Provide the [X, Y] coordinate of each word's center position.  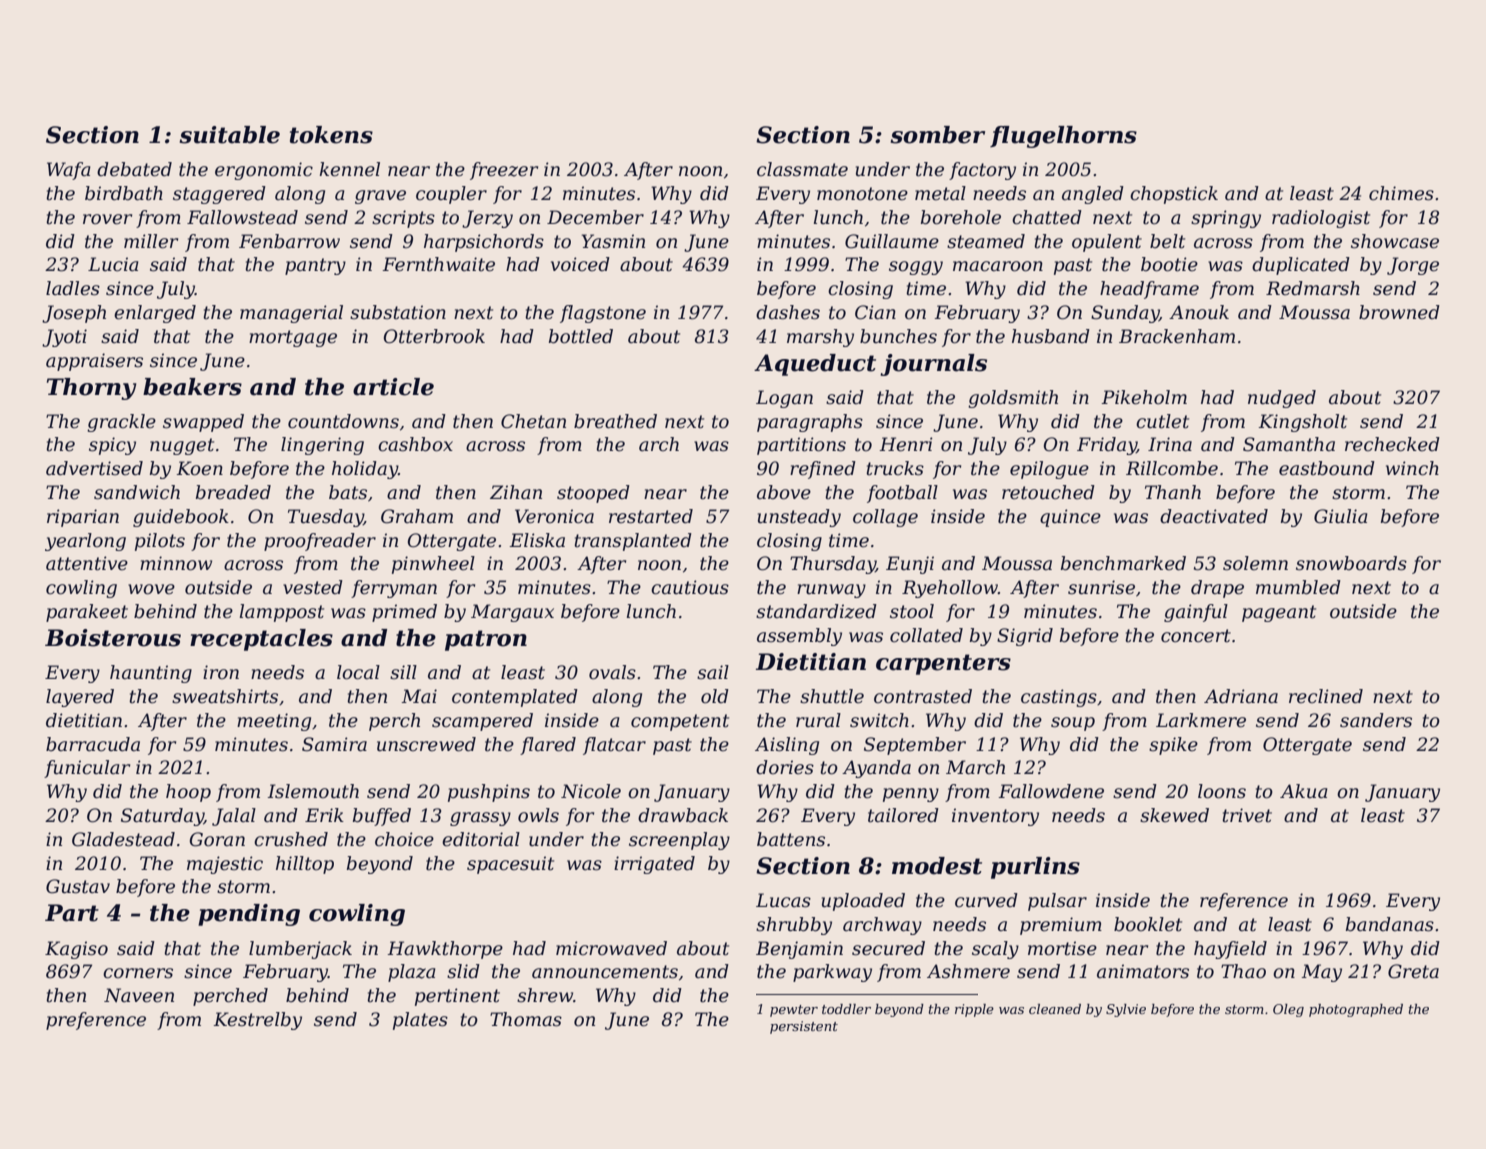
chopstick [1174, 195]
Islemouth [313, 791]
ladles [73, 288]
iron [221, 672]
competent [680, 722]
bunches [898, 336]
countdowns [343, 421]
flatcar [614, 746]
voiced [580, 264]
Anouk [1199, 312]
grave [380, 197]
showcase [1395, 241]
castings [1059, 698]
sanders [1376, 720]
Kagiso [76, 950]
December [595, 217]
